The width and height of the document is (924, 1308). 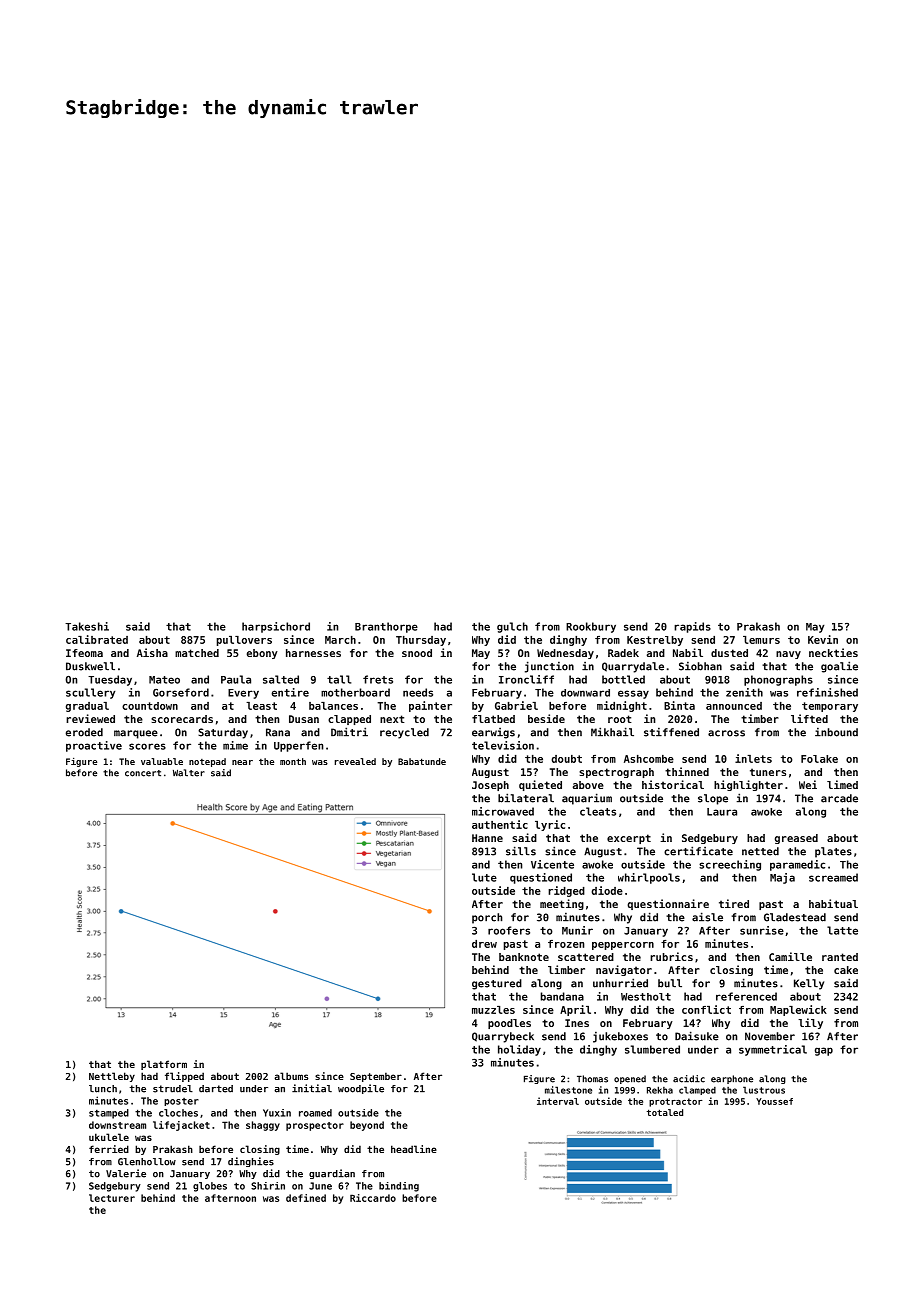 What do you see at coordinates (103, 1089) in the document?
I see `lunch` at bounding box center [103, 1089].
